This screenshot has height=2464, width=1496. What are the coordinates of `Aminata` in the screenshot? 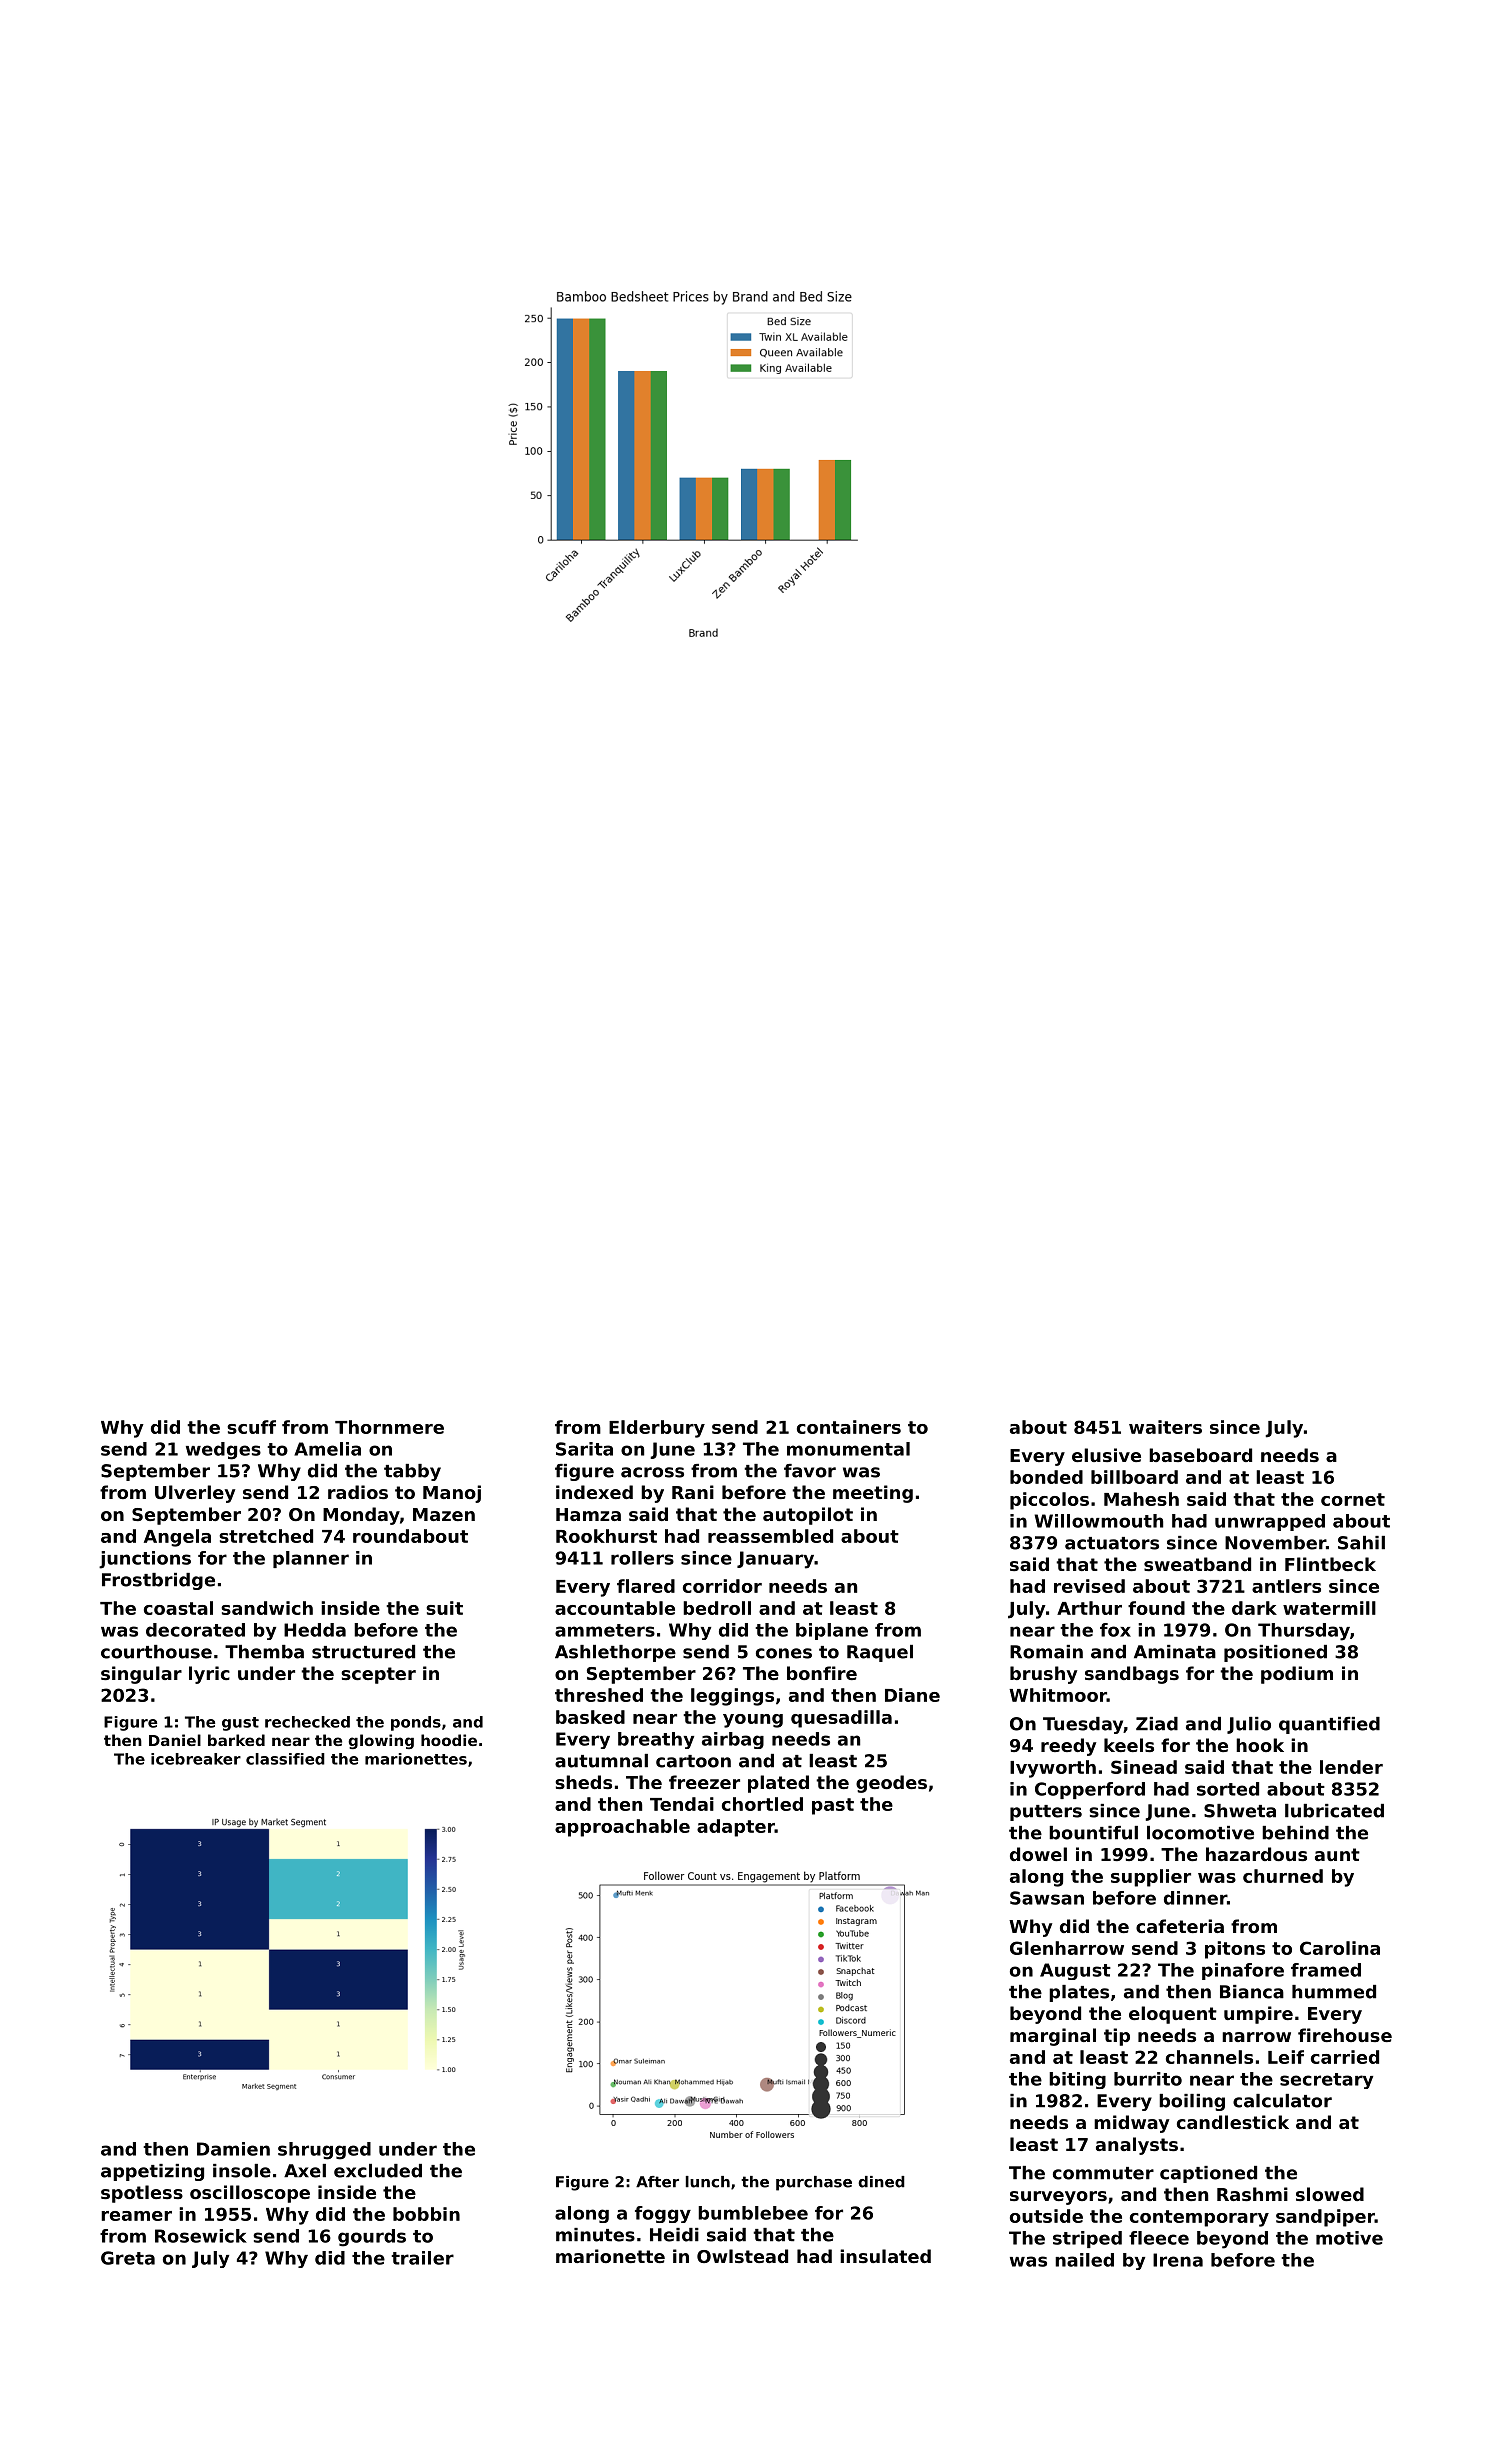 It's located at (1175, 1652).
